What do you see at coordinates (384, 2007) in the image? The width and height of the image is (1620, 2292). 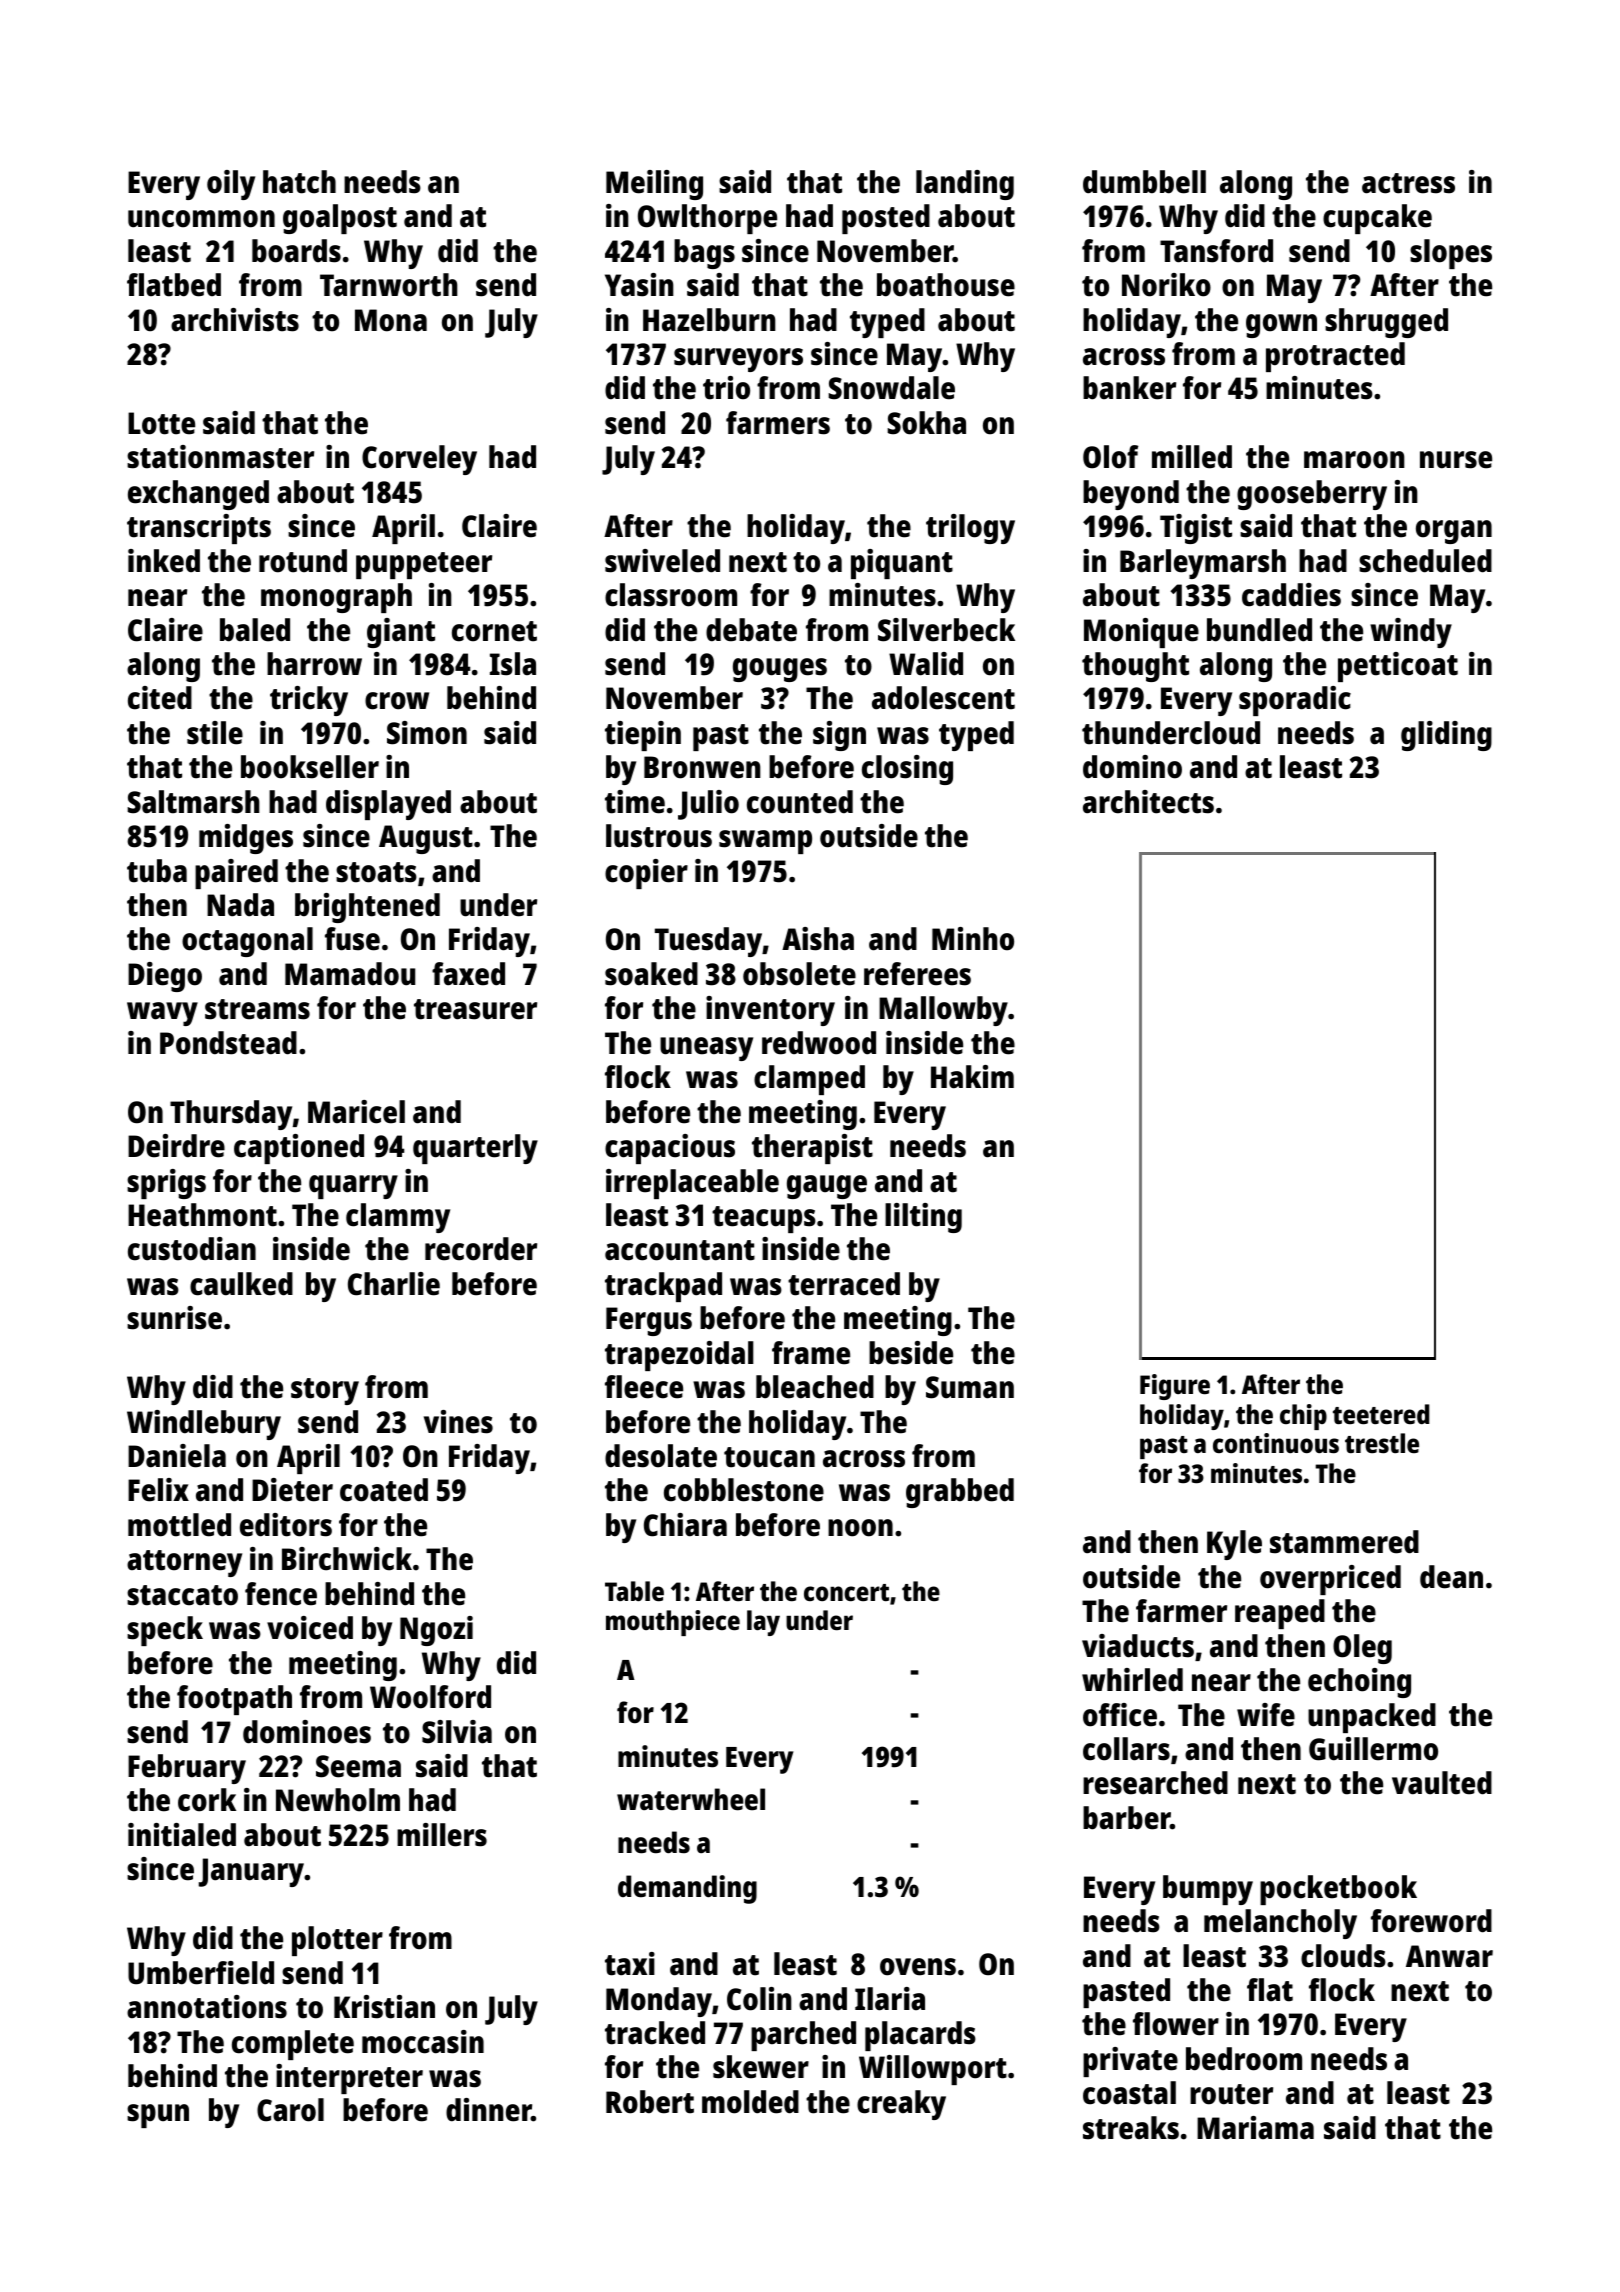 I see `Kristian` at bounding box center [384, 2007].
